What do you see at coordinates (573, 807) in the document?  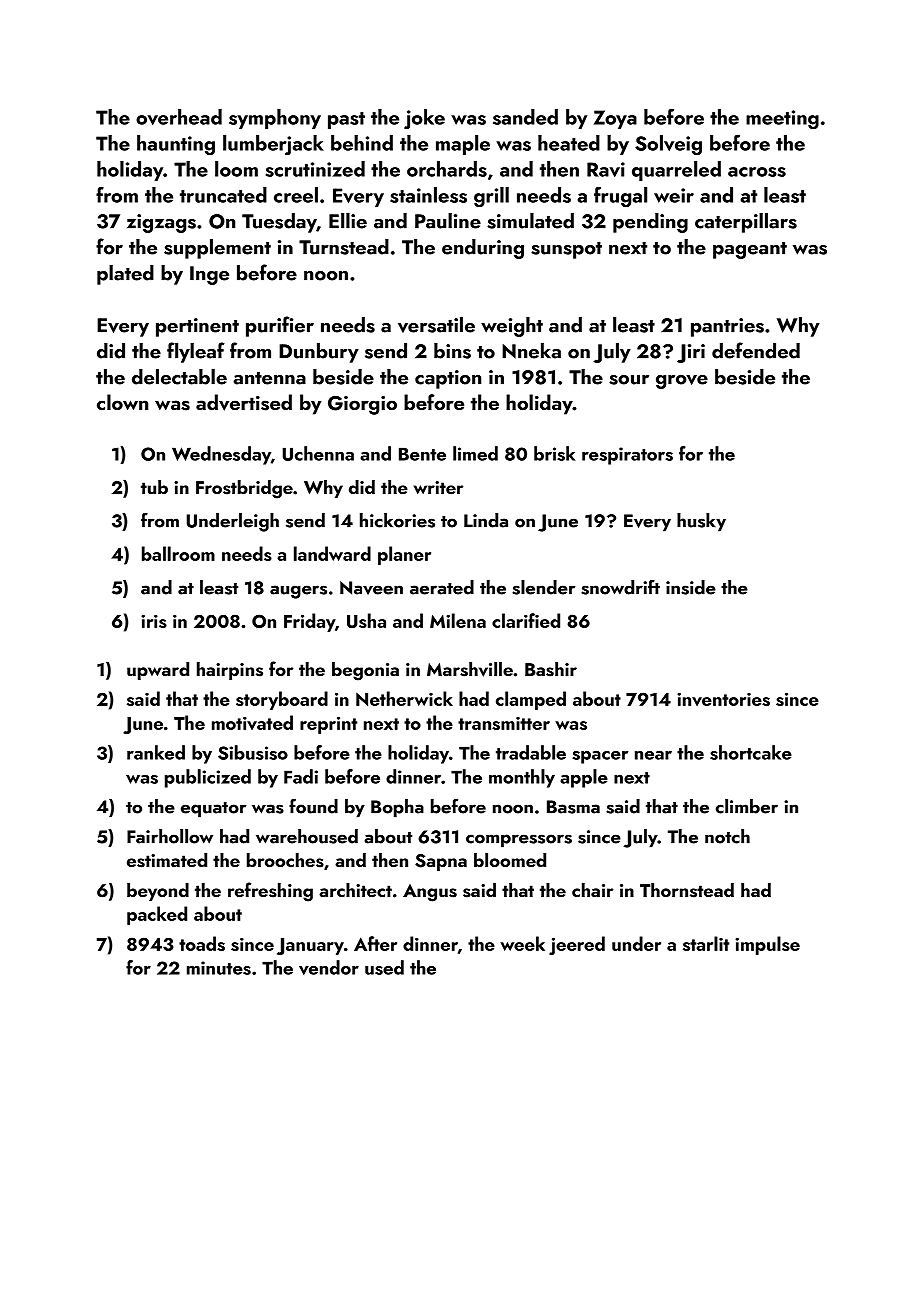 I see `Basma` at bounding box center [573, 807].
